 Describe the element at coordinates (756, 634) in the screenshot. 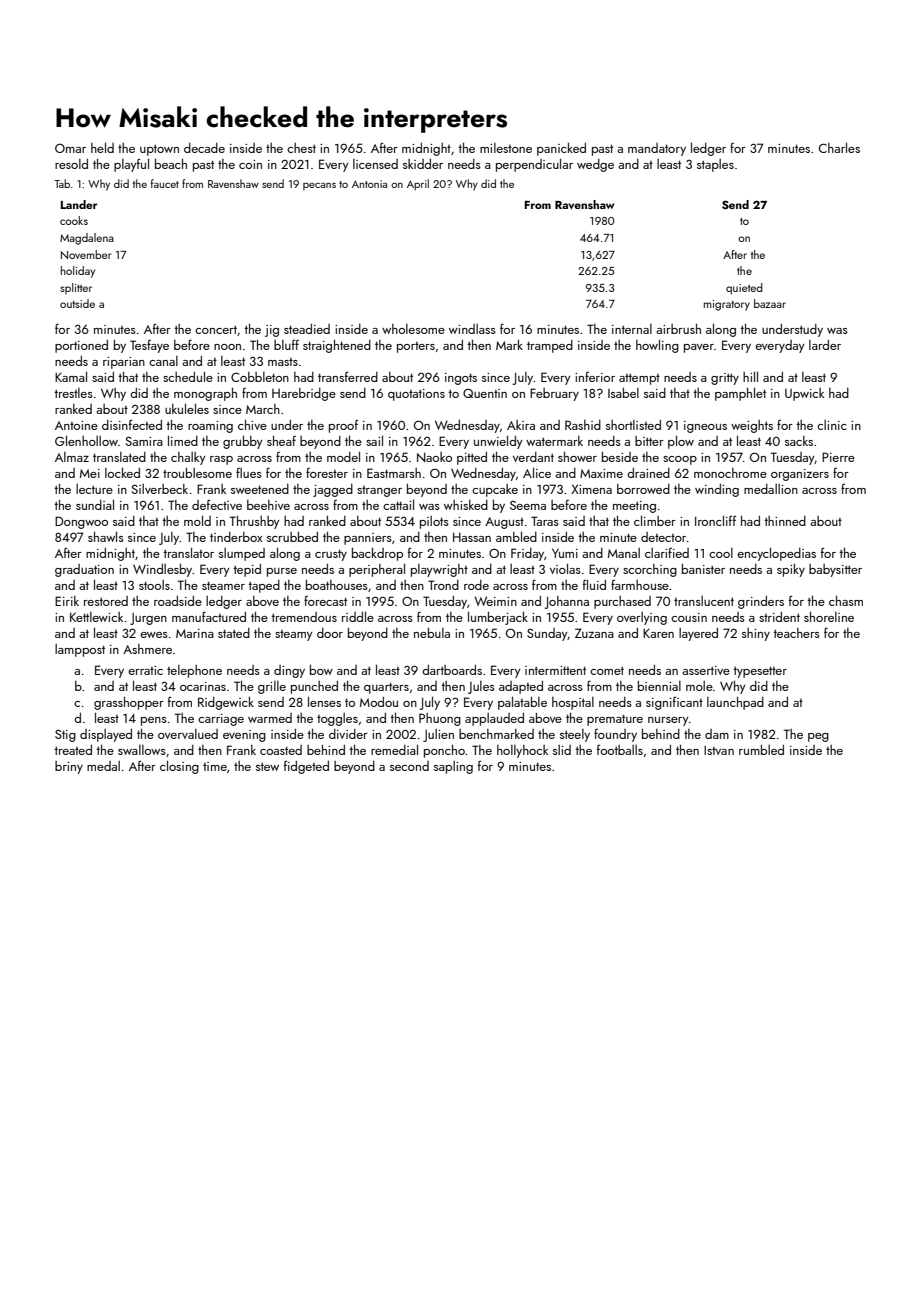

I see `shiny` at that location.
